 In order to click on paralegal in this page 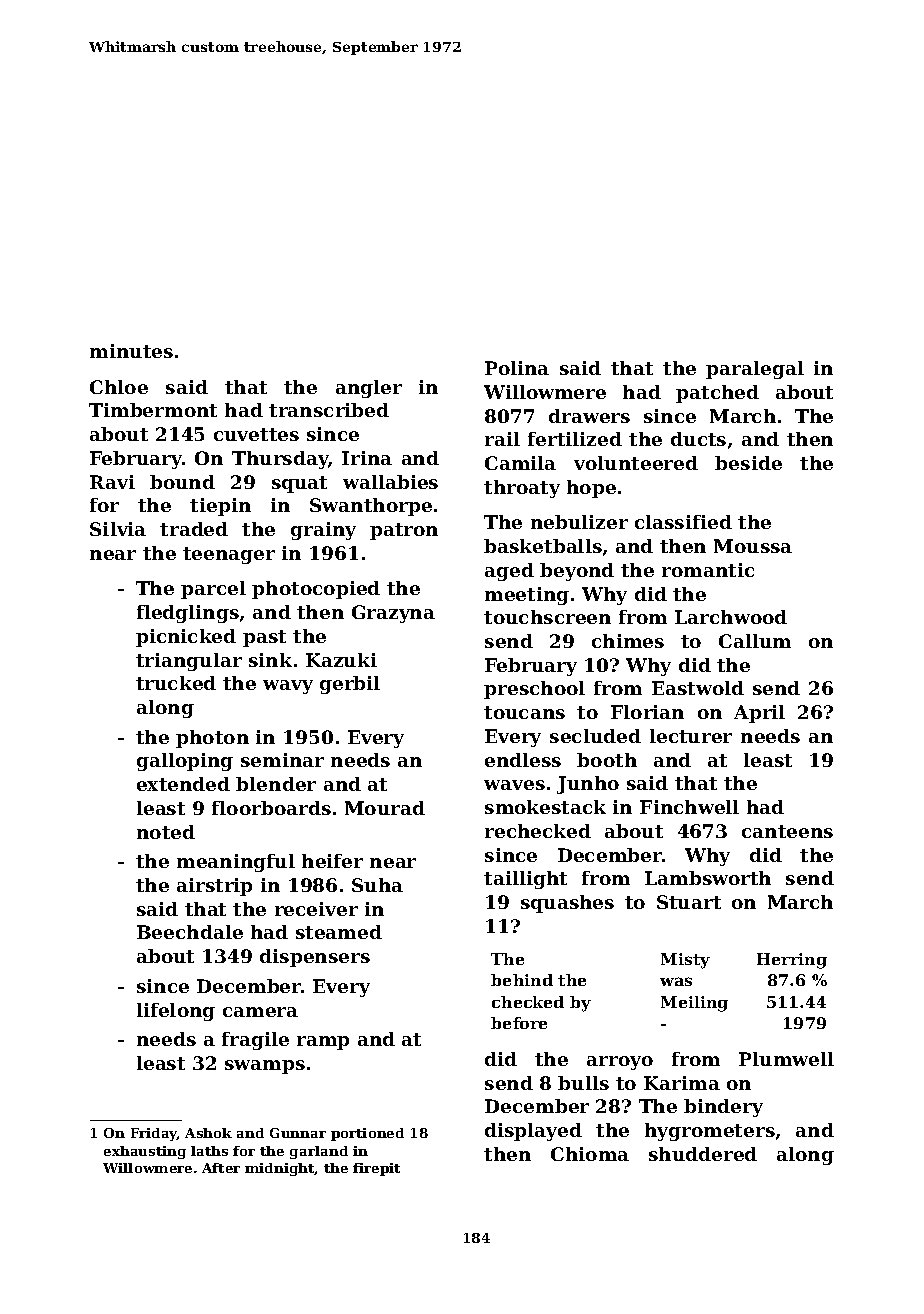, I will do `click(755, 370)`.
